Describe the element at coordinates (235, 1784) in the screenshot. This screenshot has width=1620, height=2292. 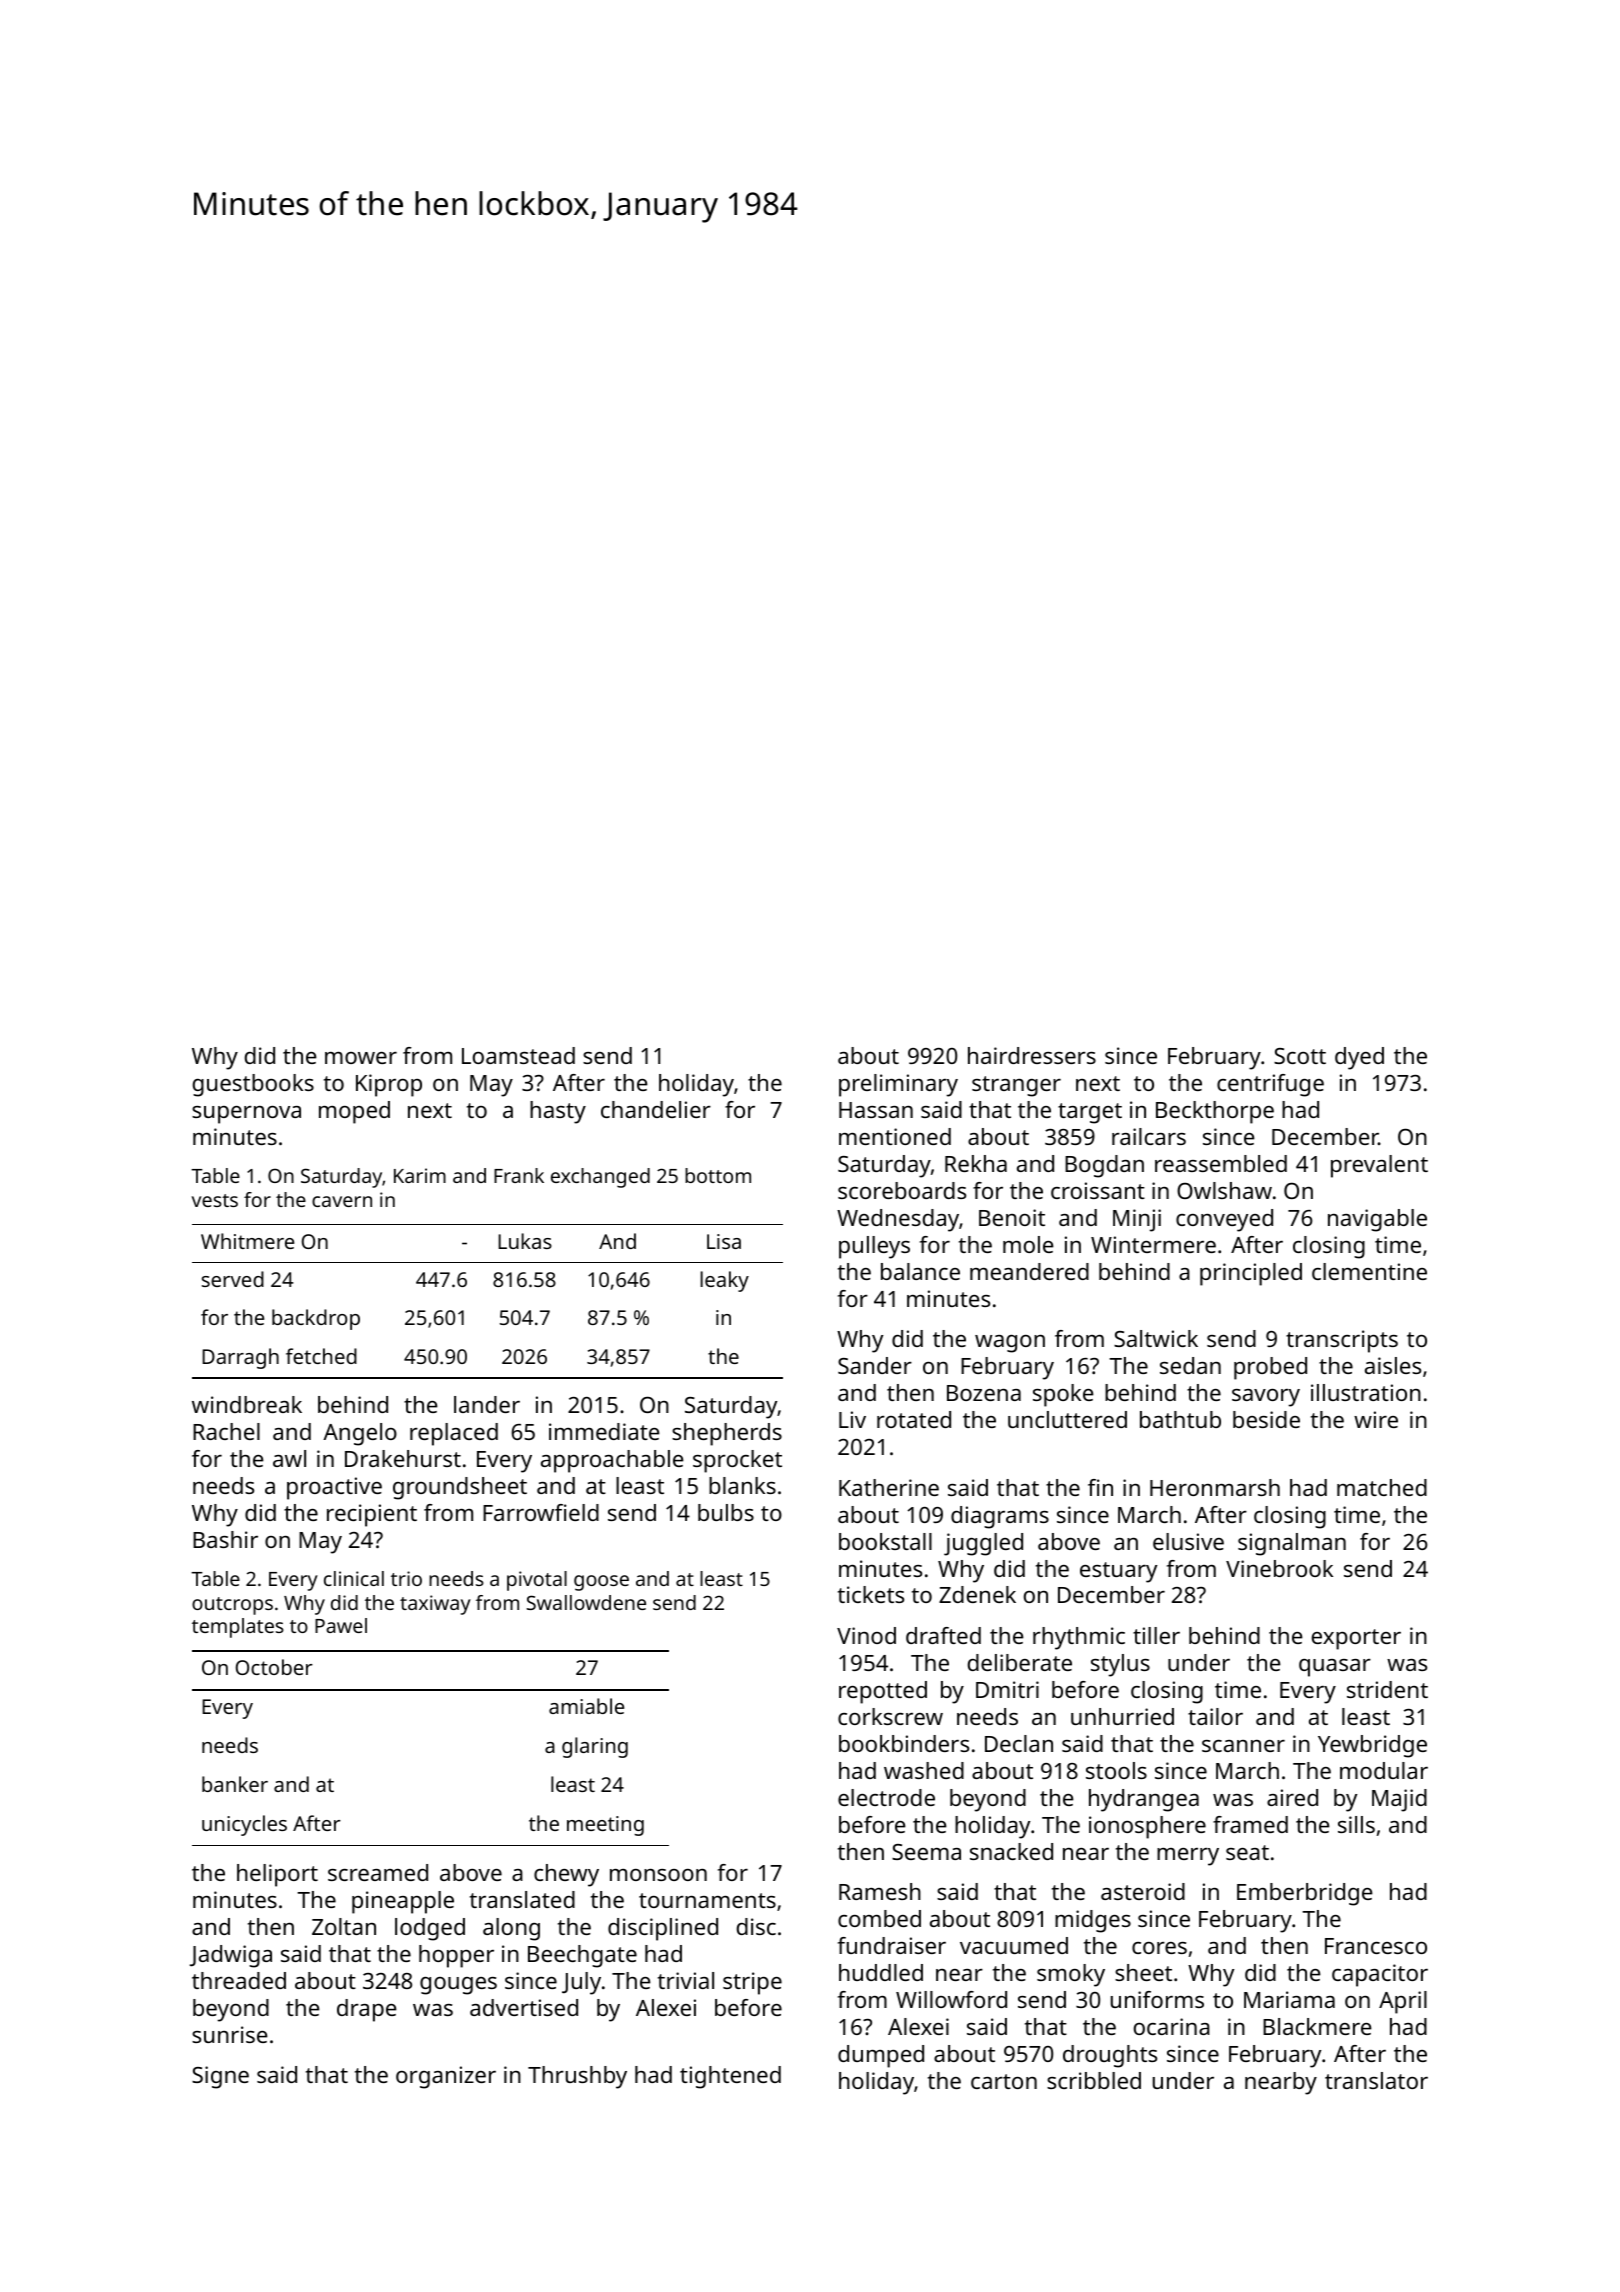
I see `banker` at that location.
